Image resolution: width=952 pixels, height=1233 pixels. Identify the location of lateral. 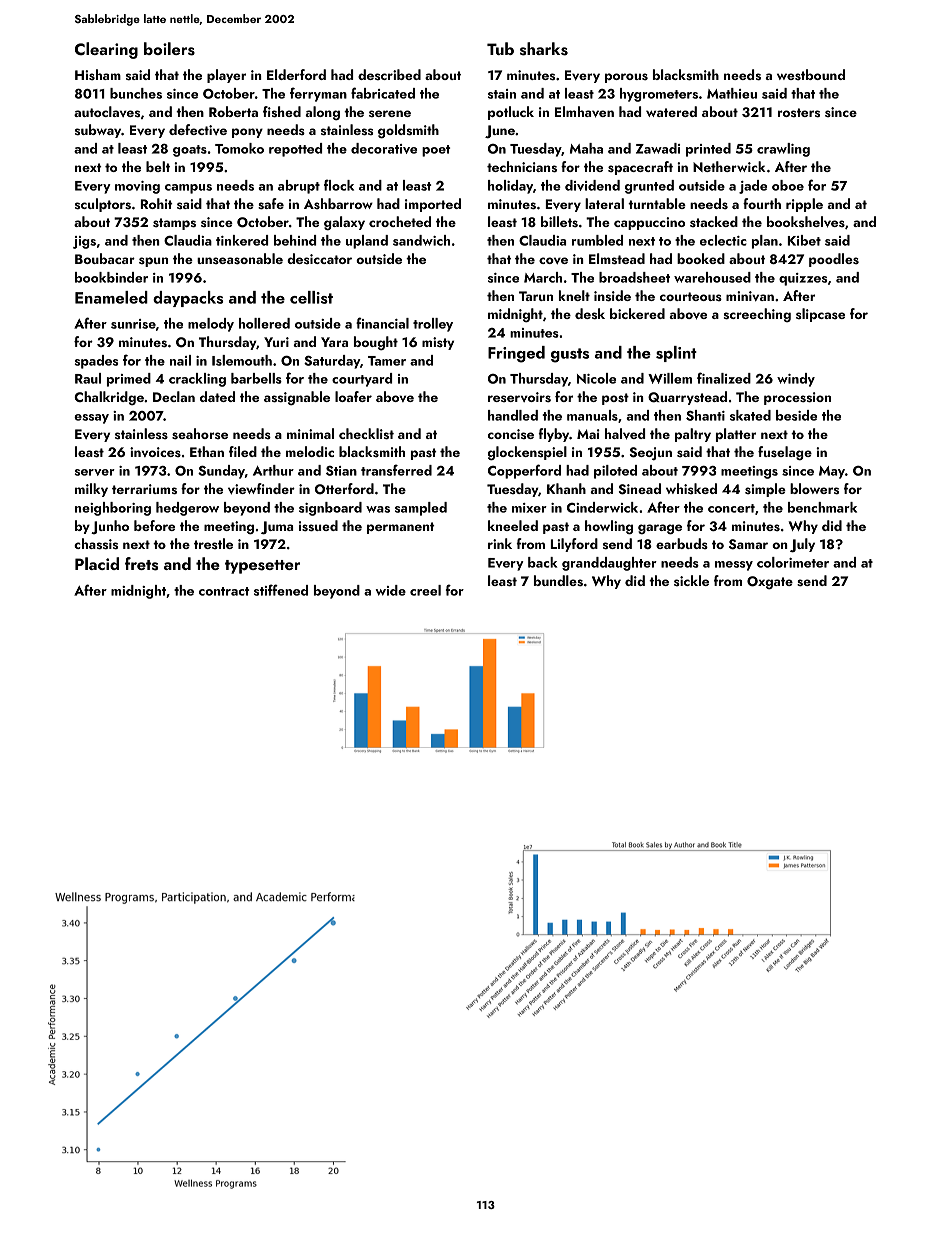
(604, 203).
